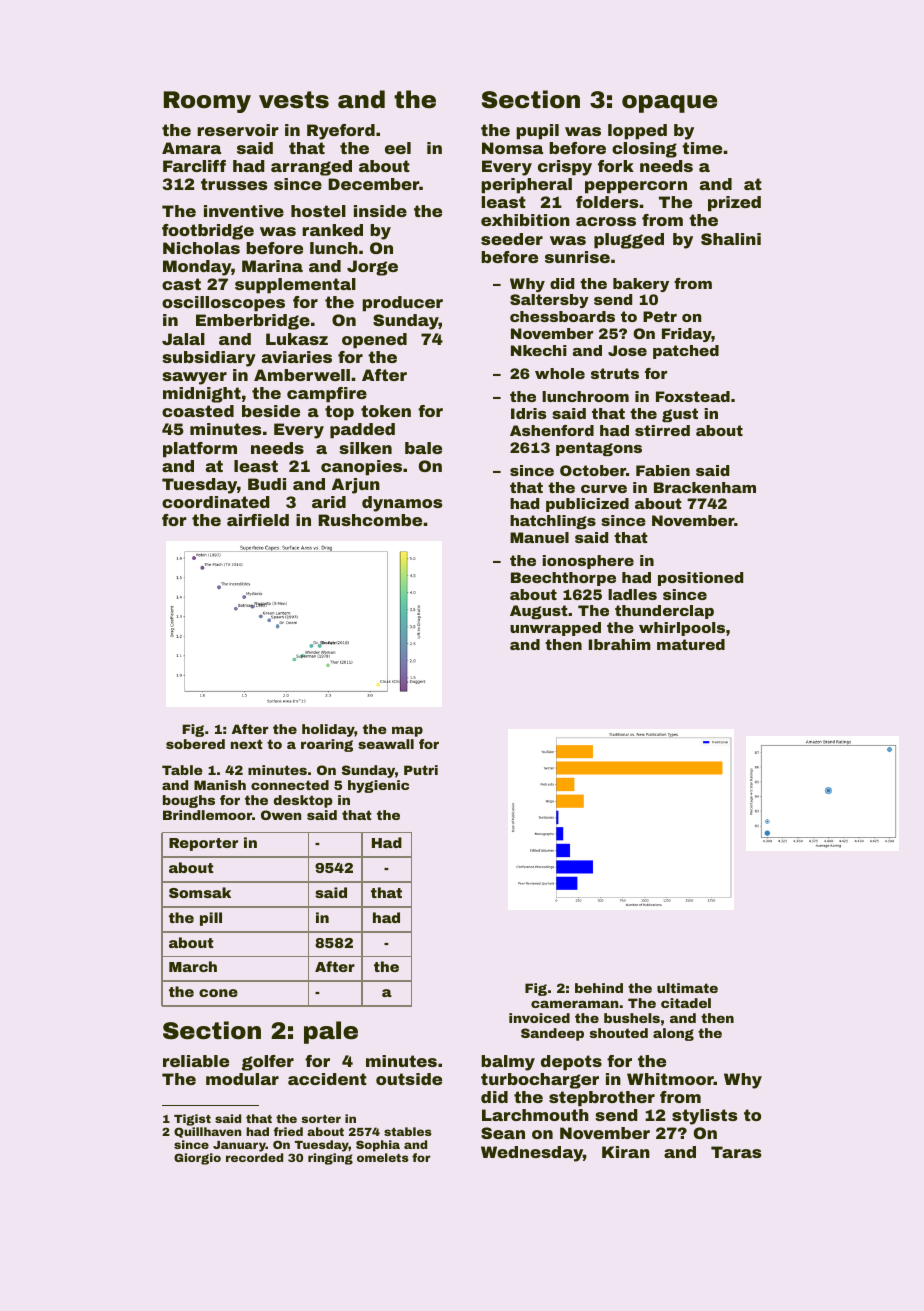 This page has height=1311, width=924. Describe the element at coordinates (620, 644) in the page. I see `Ibrahim` at that location.
